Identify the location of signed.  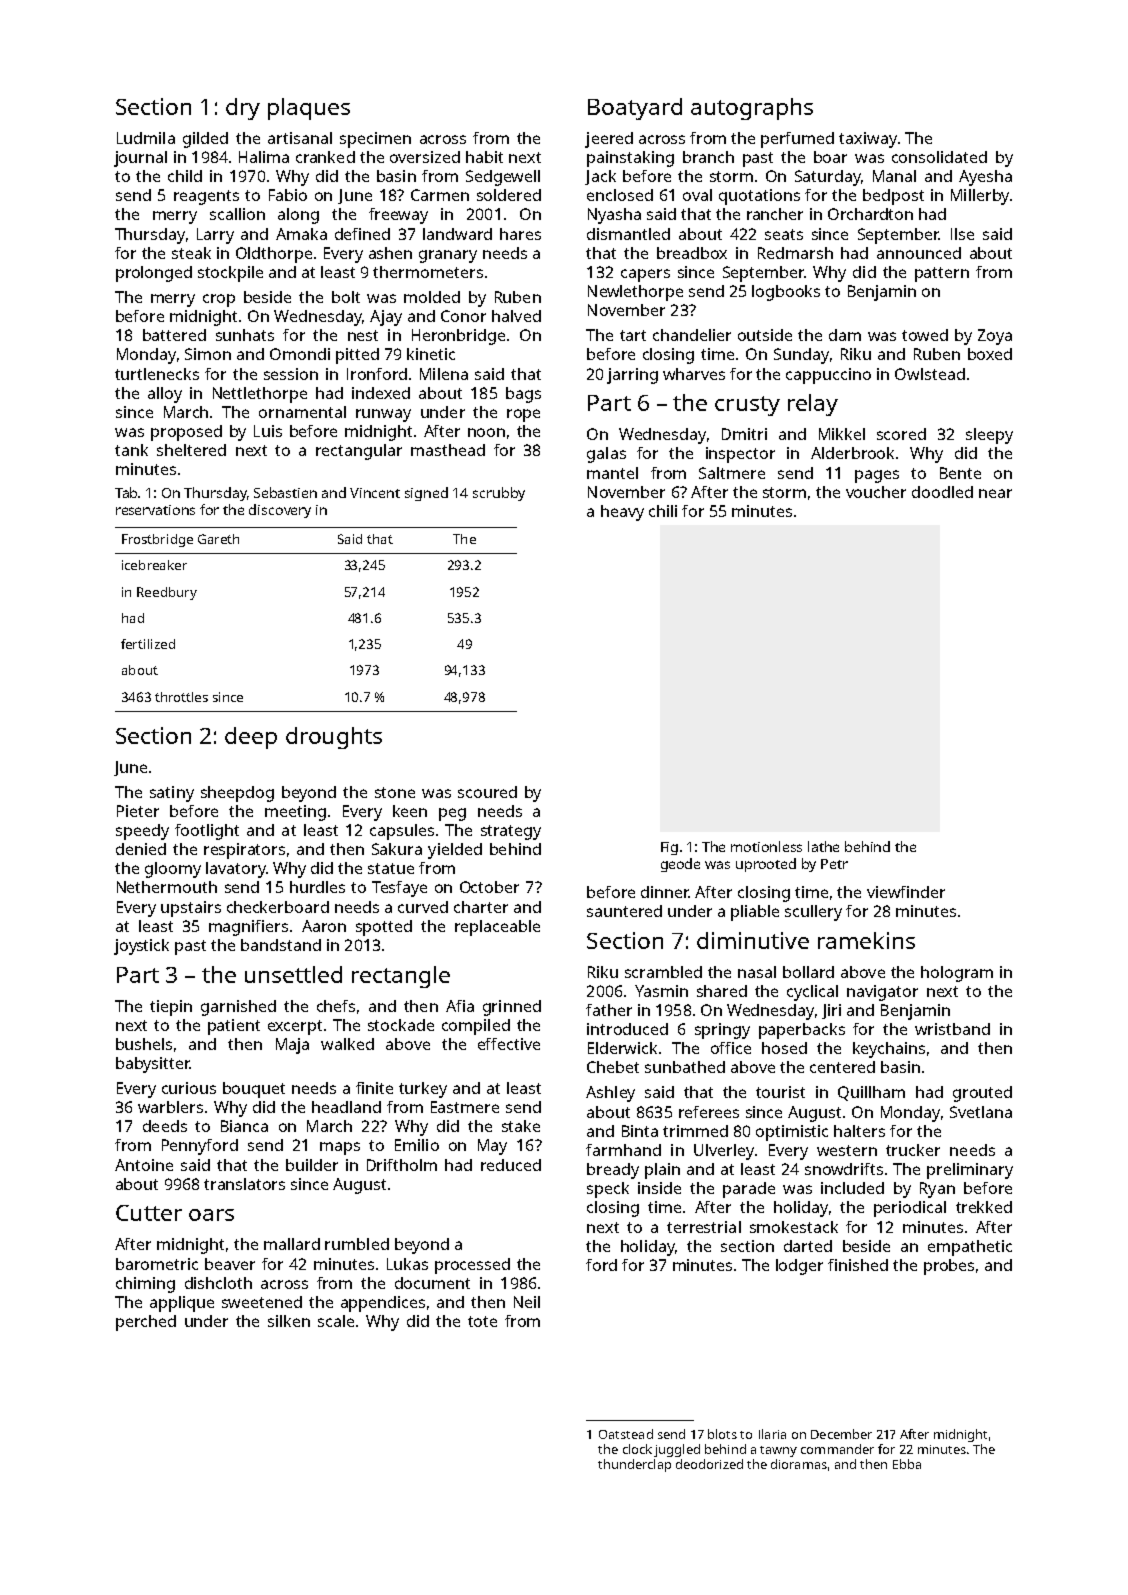
(426, 494).
